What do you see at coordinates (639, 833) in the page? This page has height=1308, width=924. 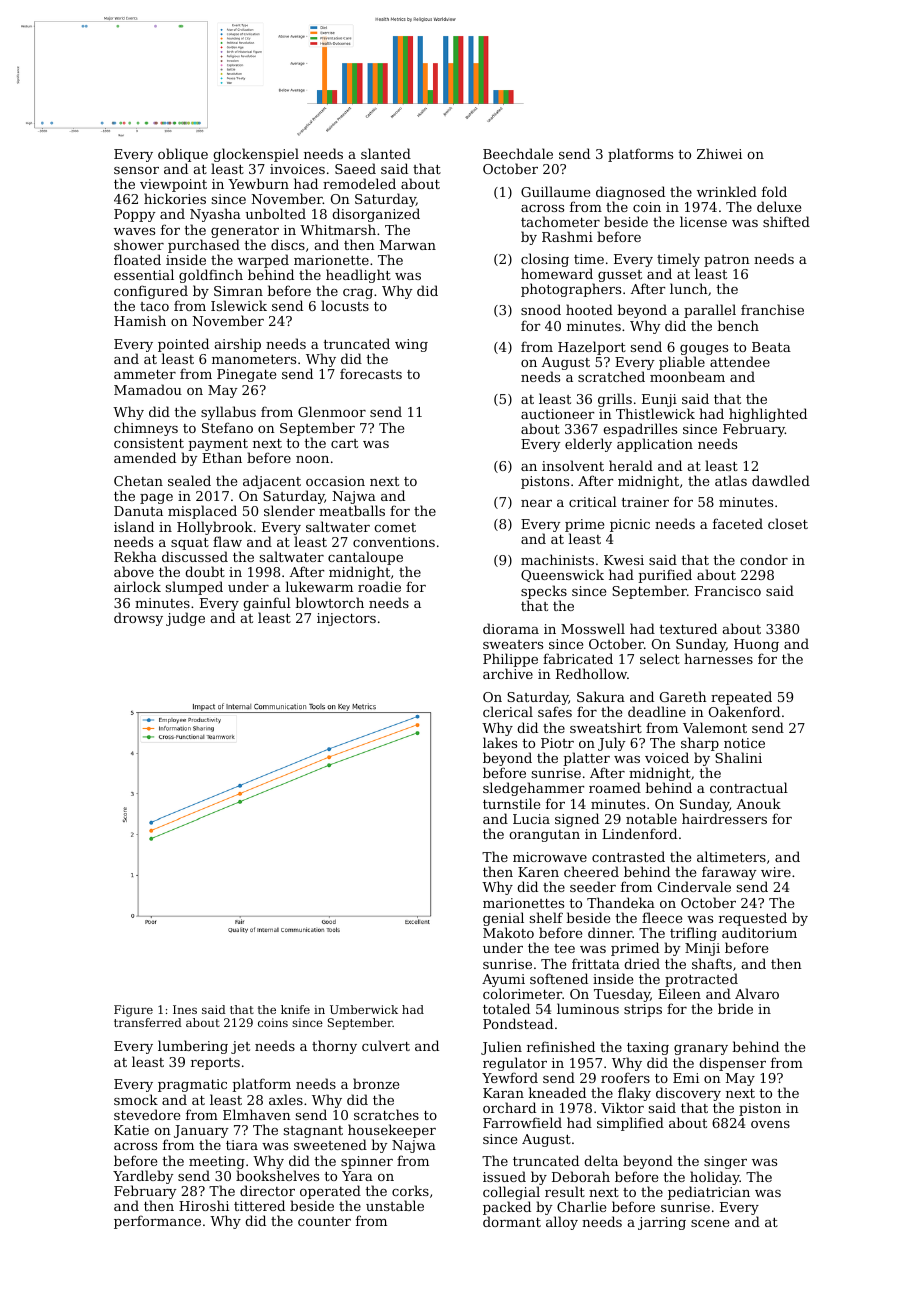 I see `Lindenford` at bounding box center [639, 833].
